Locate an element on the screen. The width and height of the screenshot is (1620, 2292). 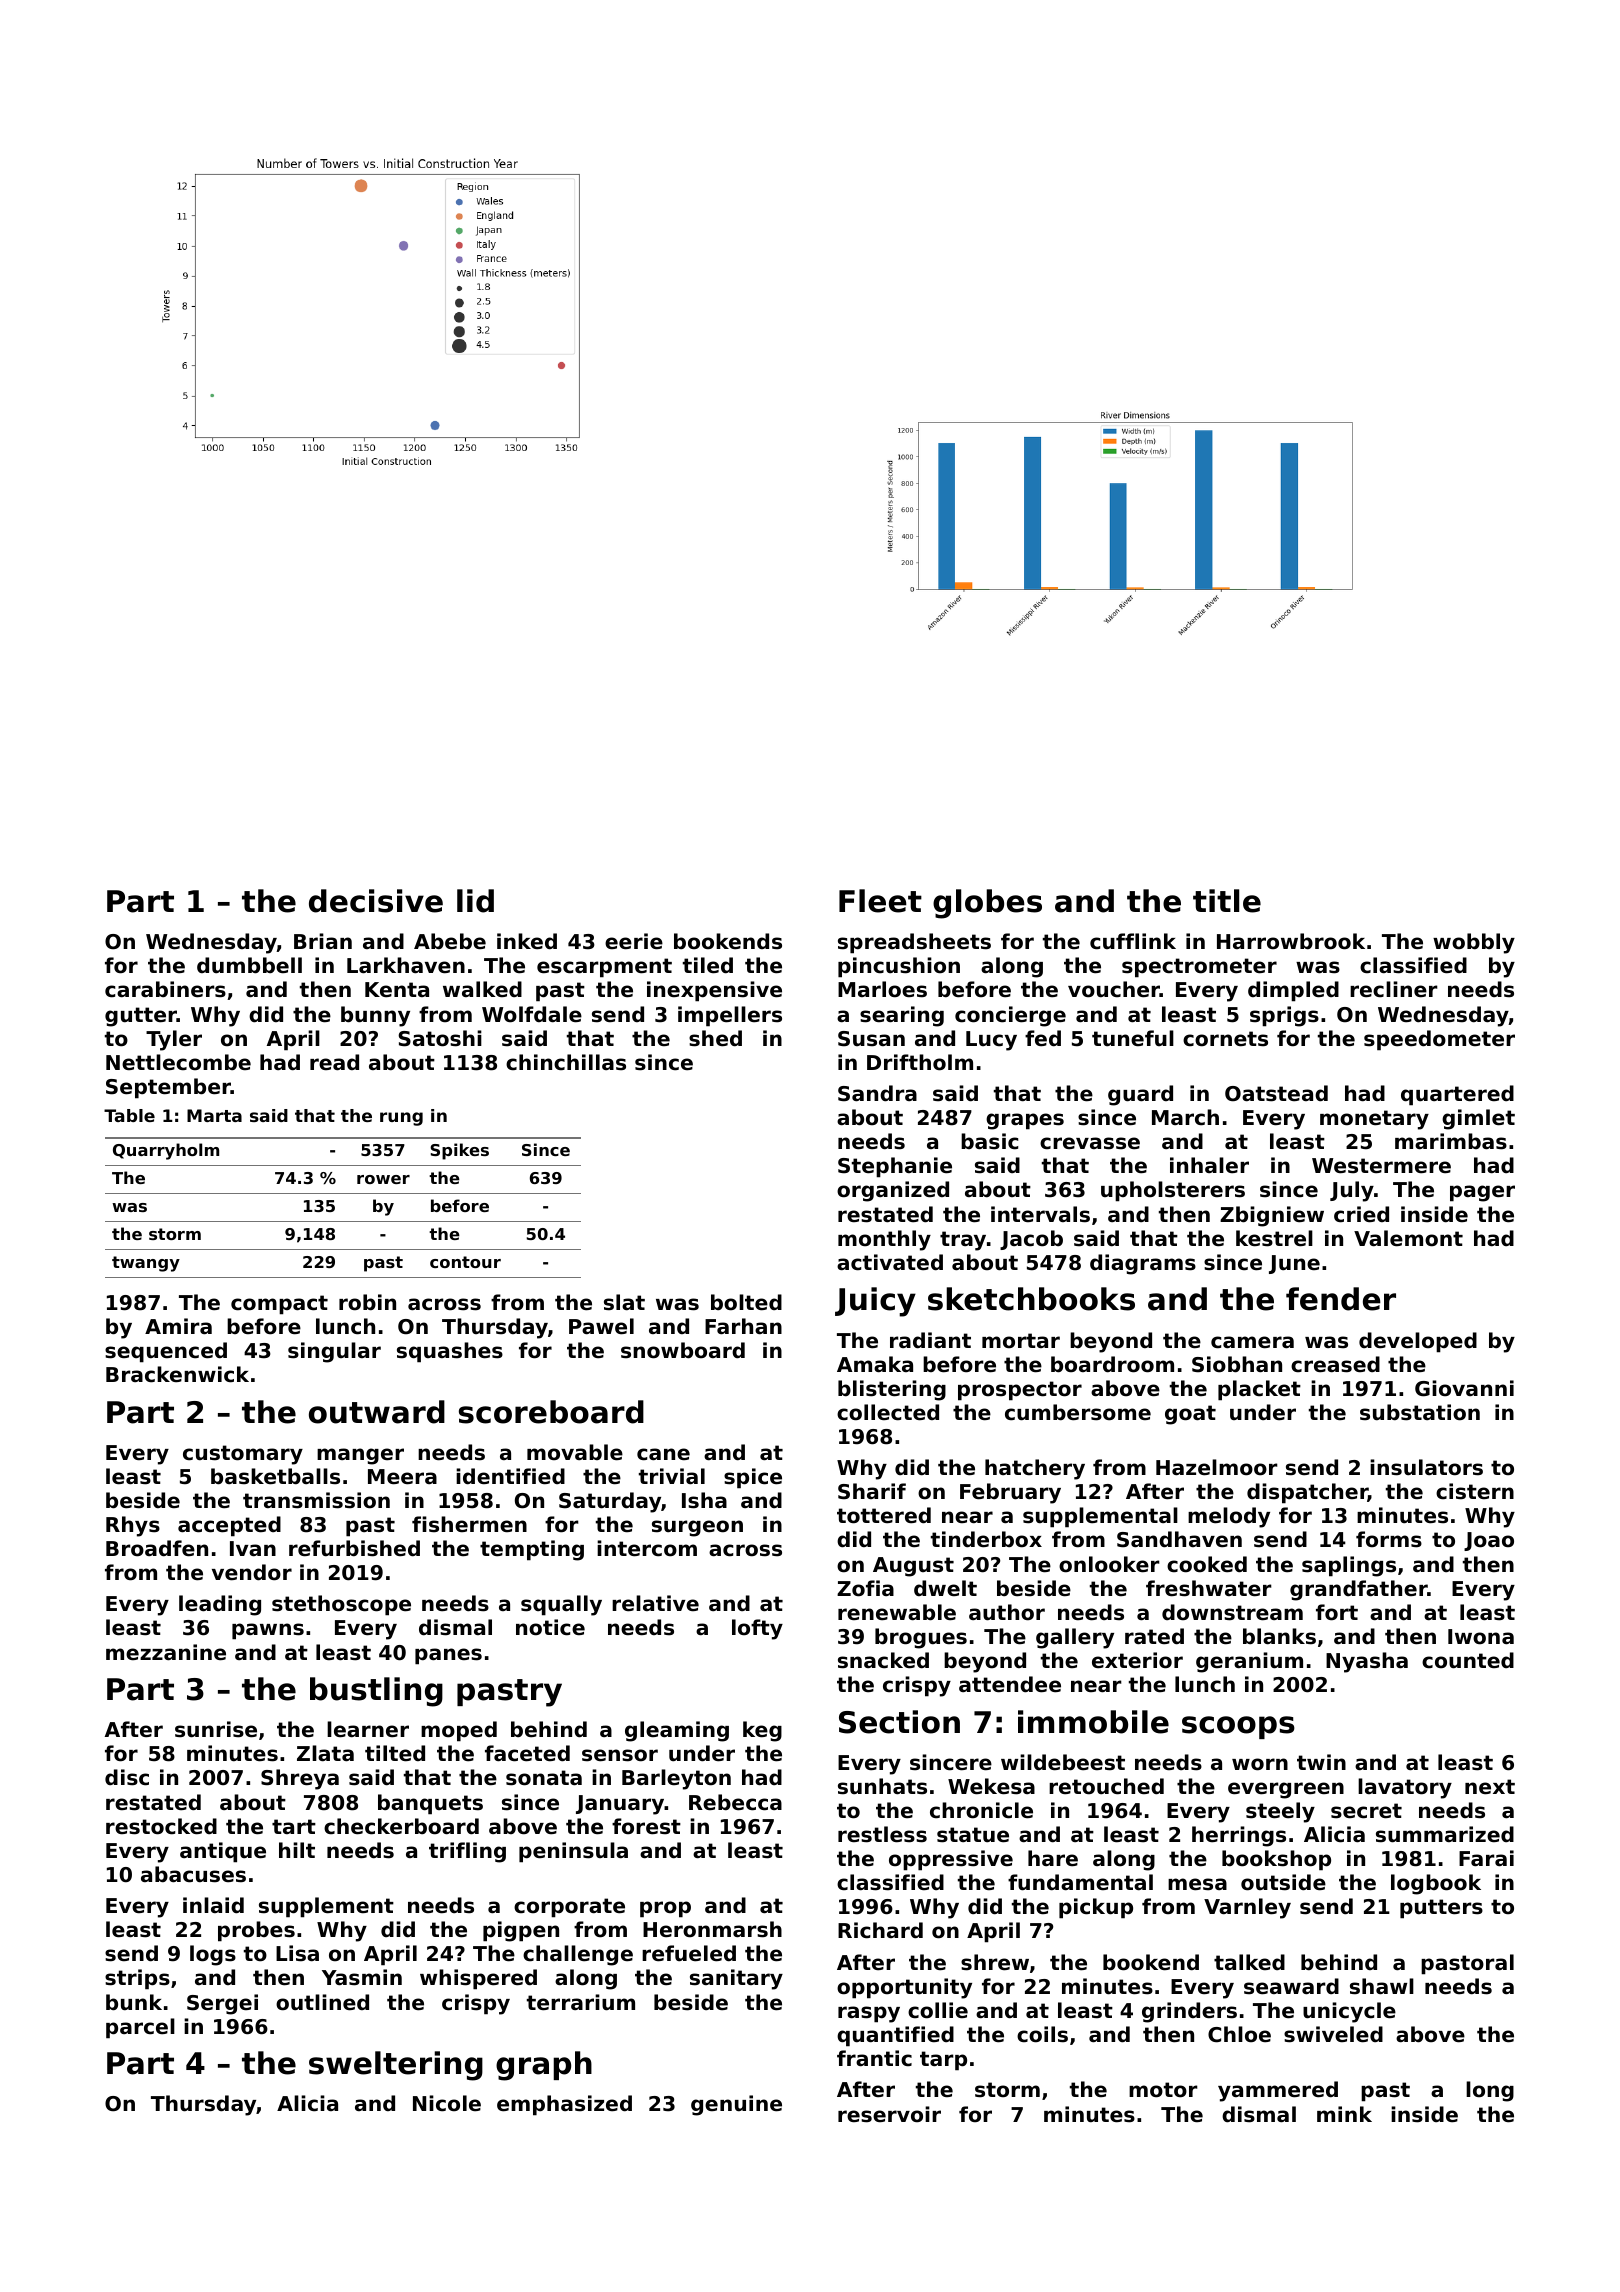
putters is located at coordinates (1441, 1909).
